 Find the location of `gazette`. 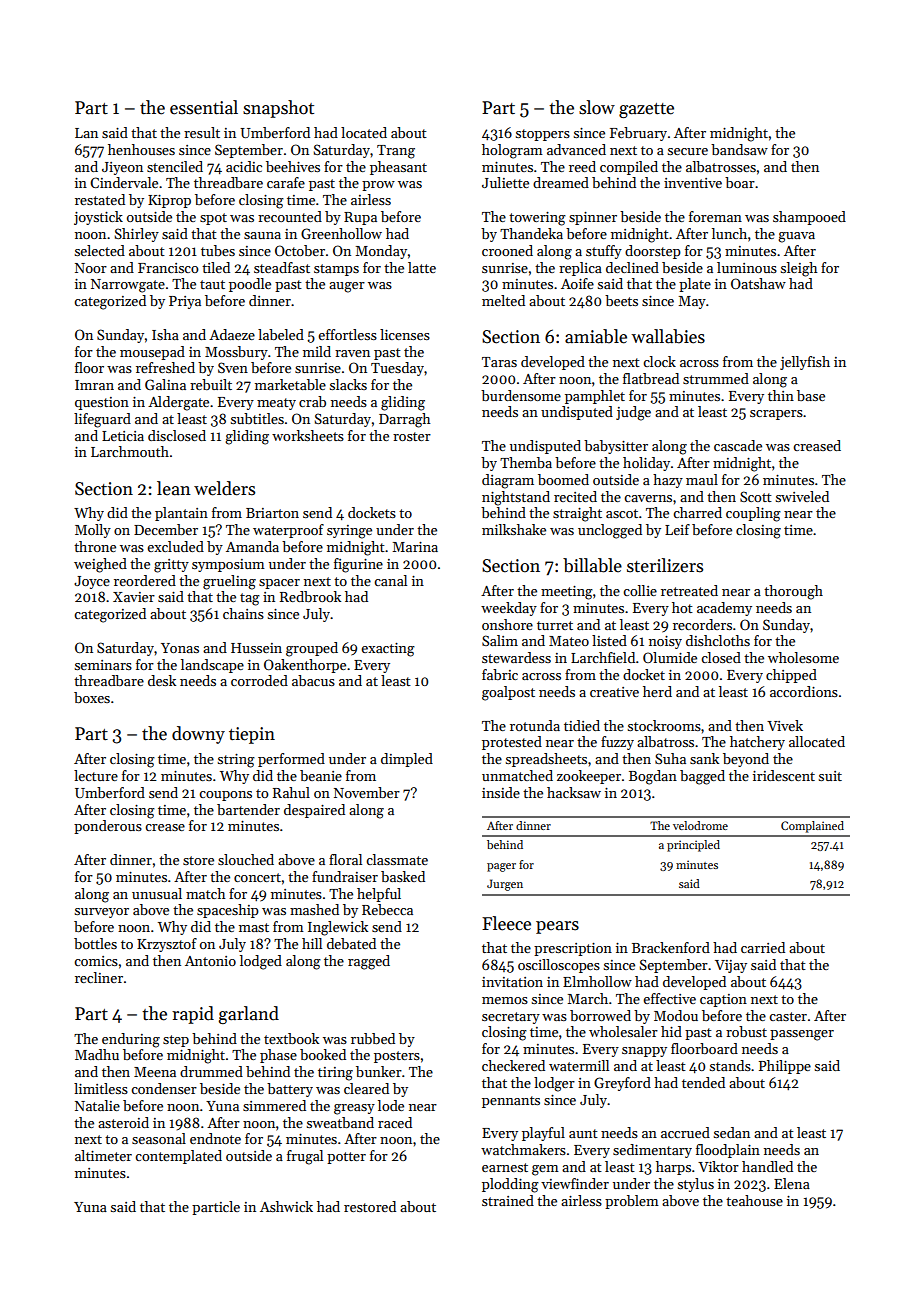

gazette is located at coordinates (646, 110).
